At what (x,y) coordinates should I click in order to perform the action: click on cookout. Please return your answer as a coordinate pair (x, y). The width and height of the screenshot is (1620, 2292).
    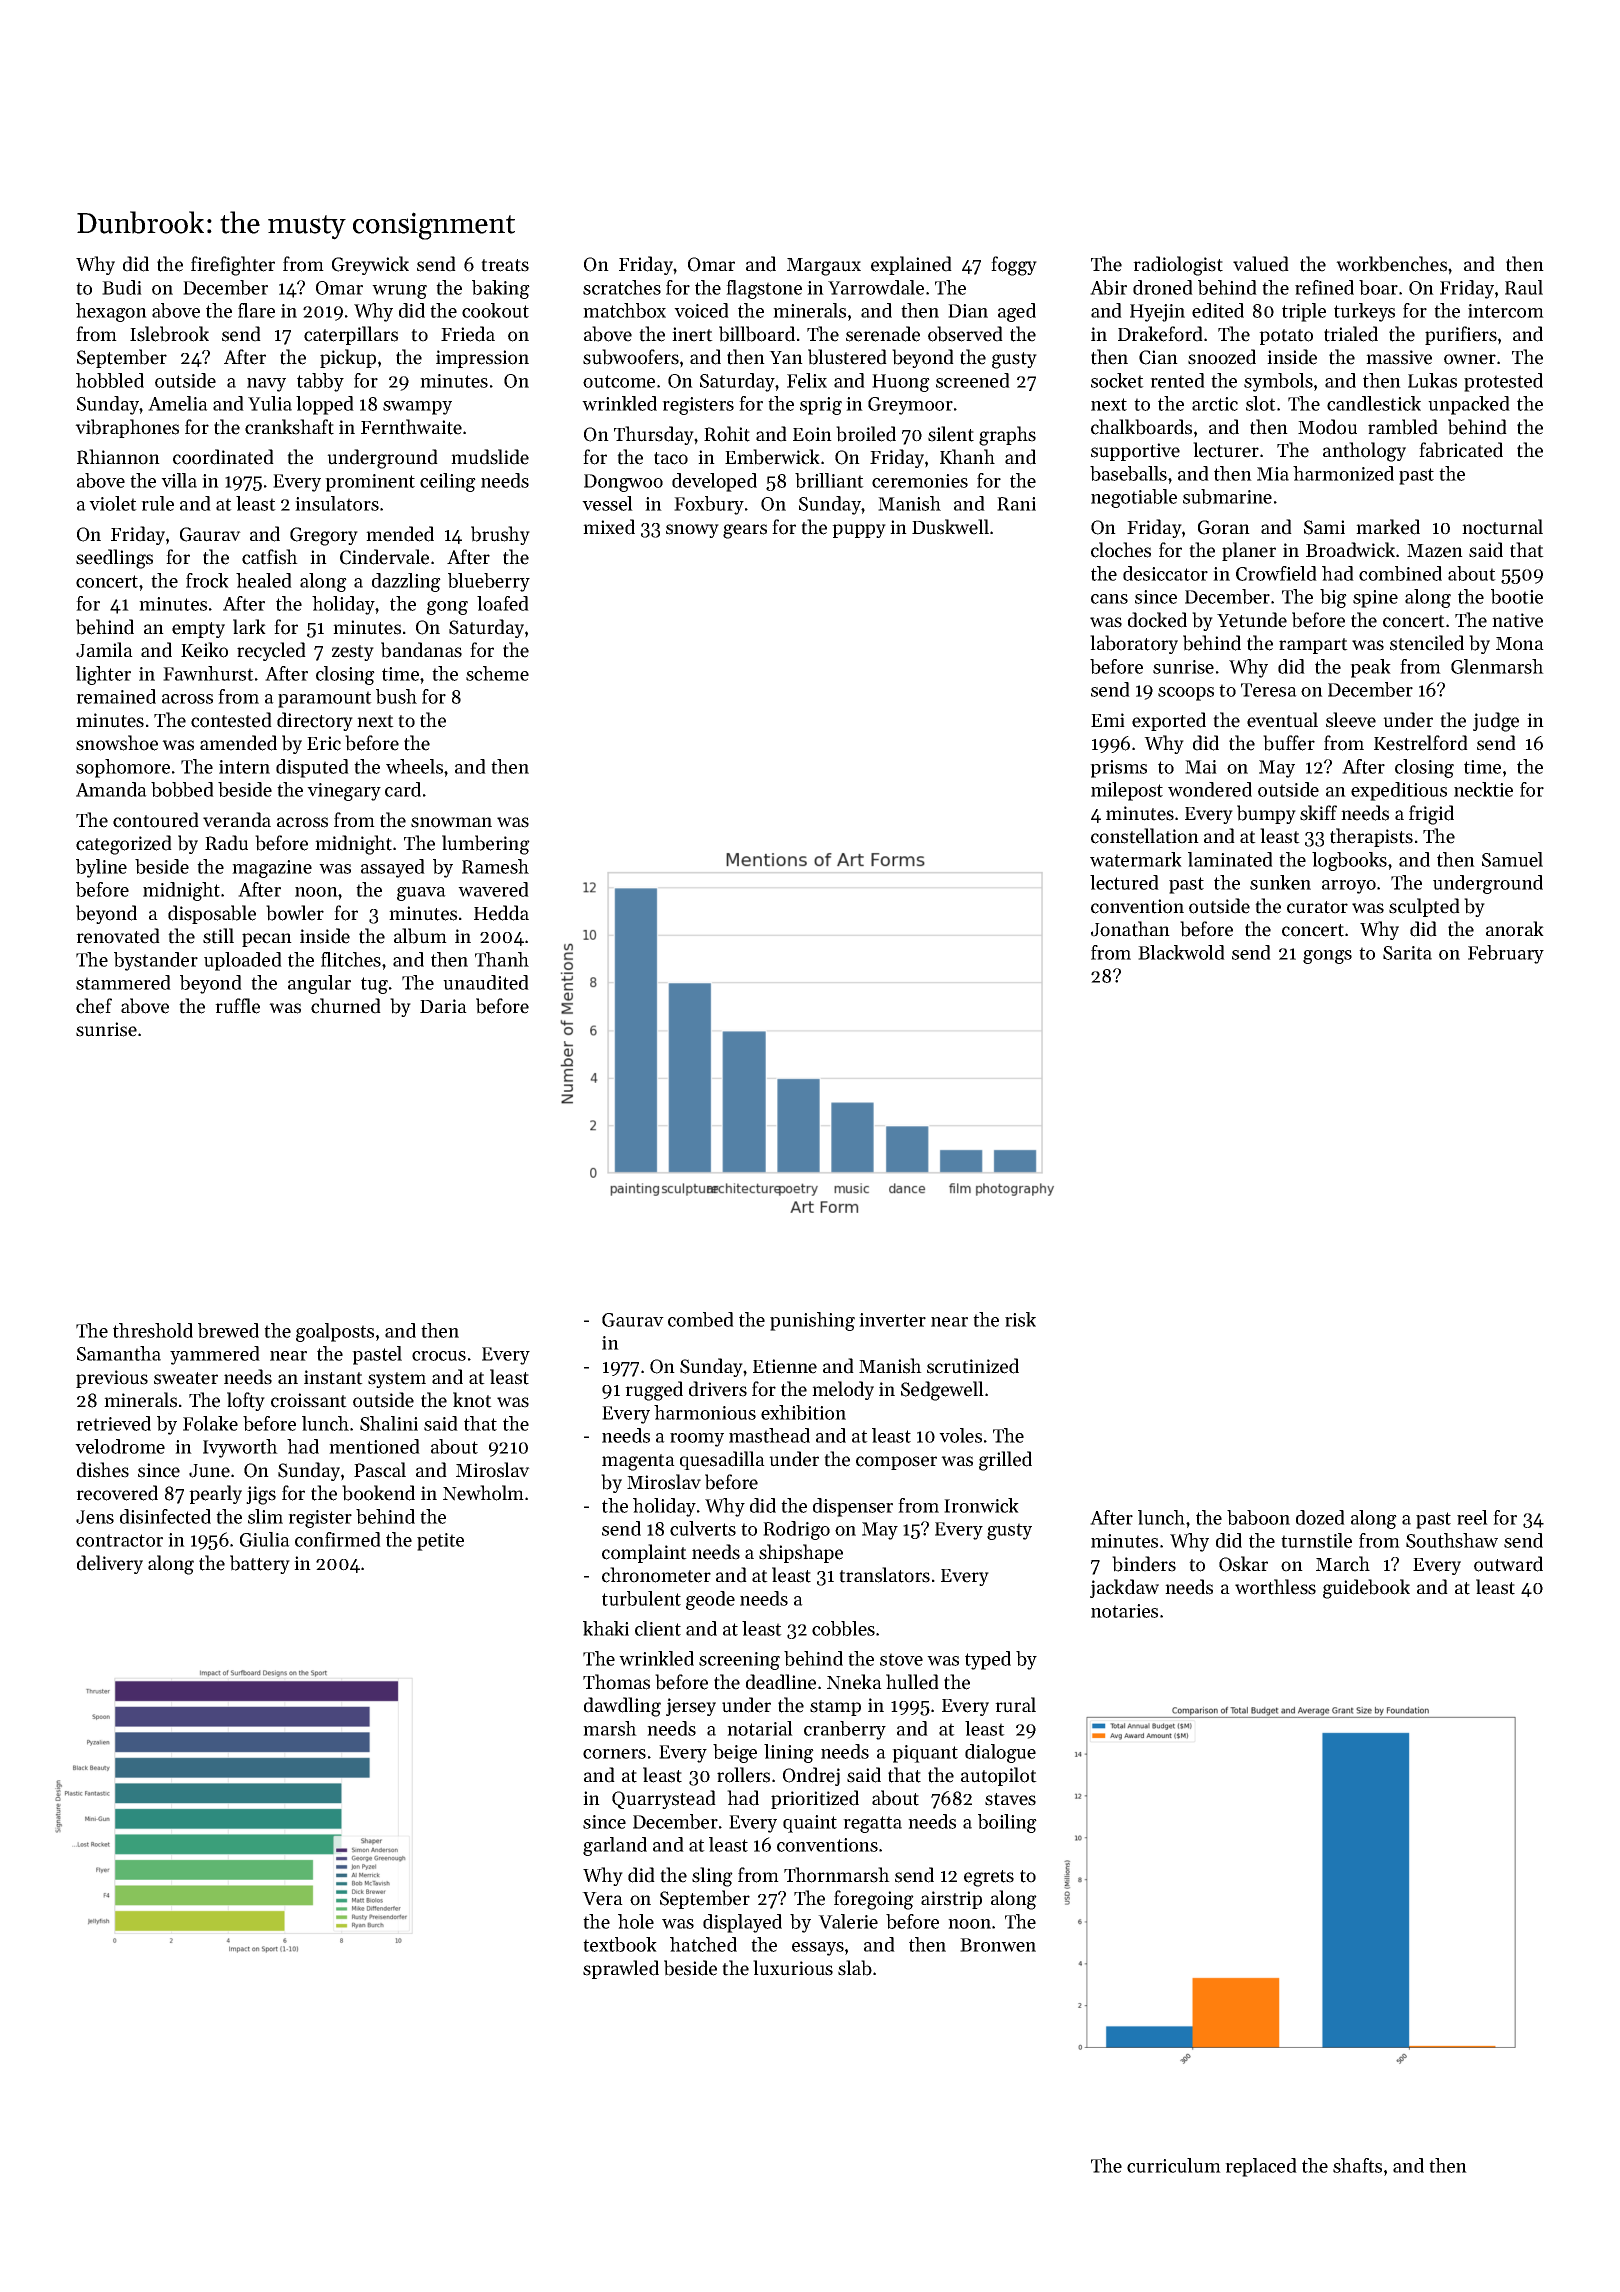
    Looking at the image, I should click on (495, 310).
